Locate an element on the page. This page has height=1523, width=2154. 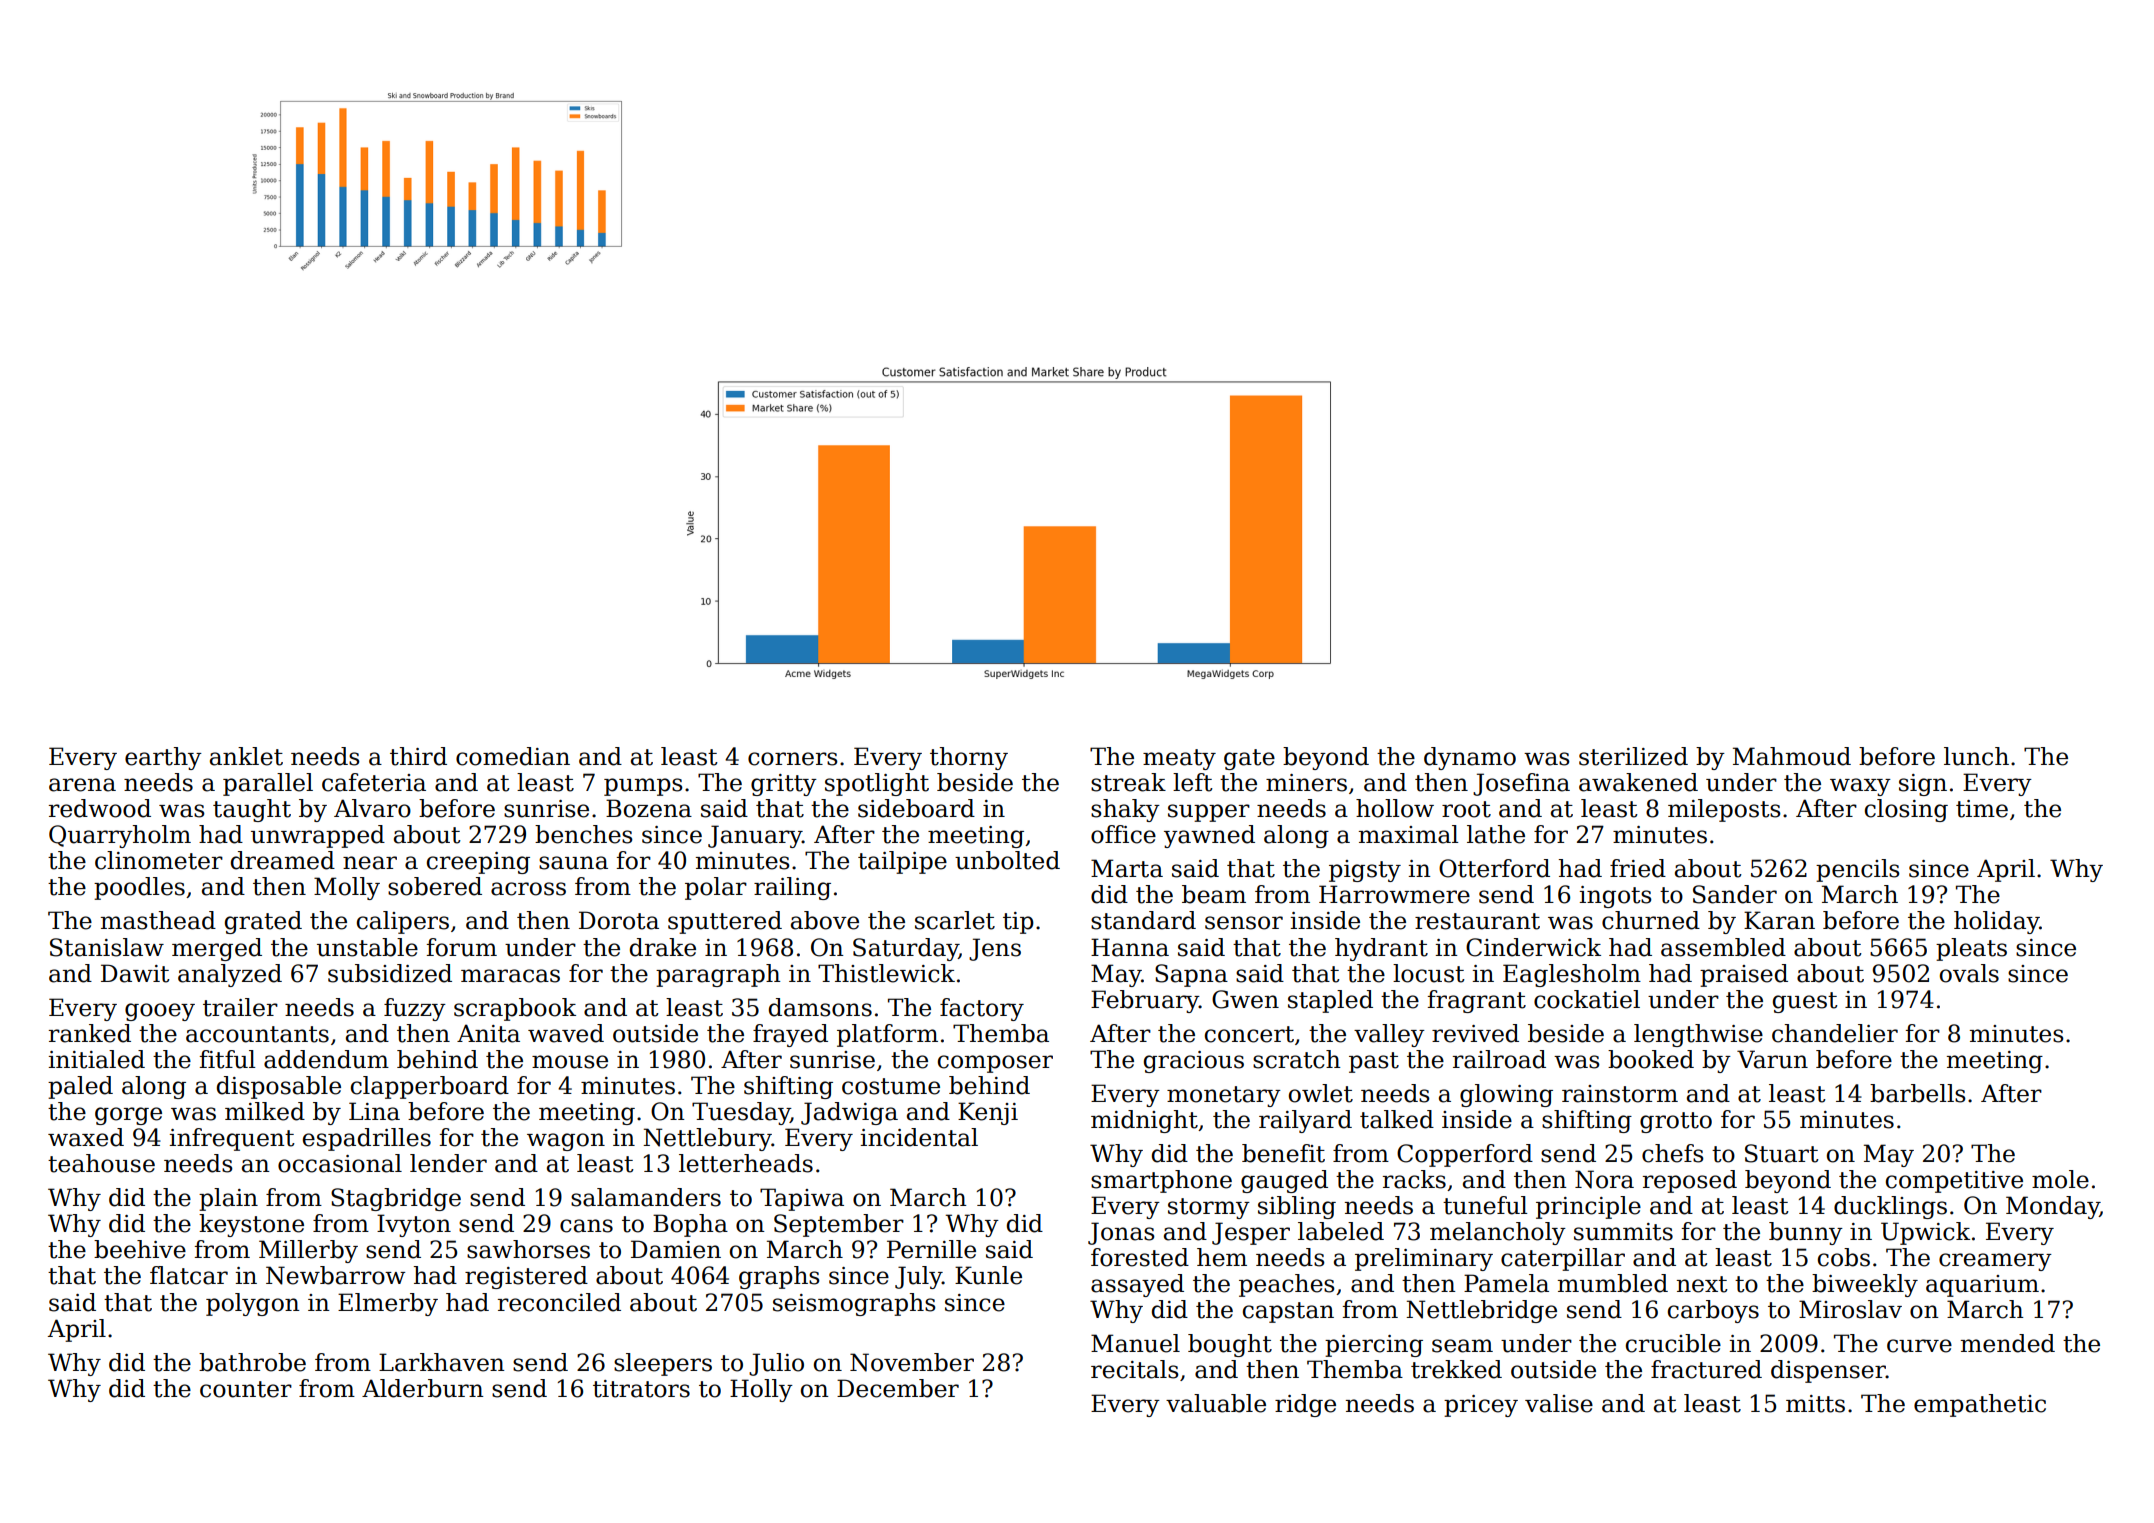
time is located at coordinates (1982, 809).
